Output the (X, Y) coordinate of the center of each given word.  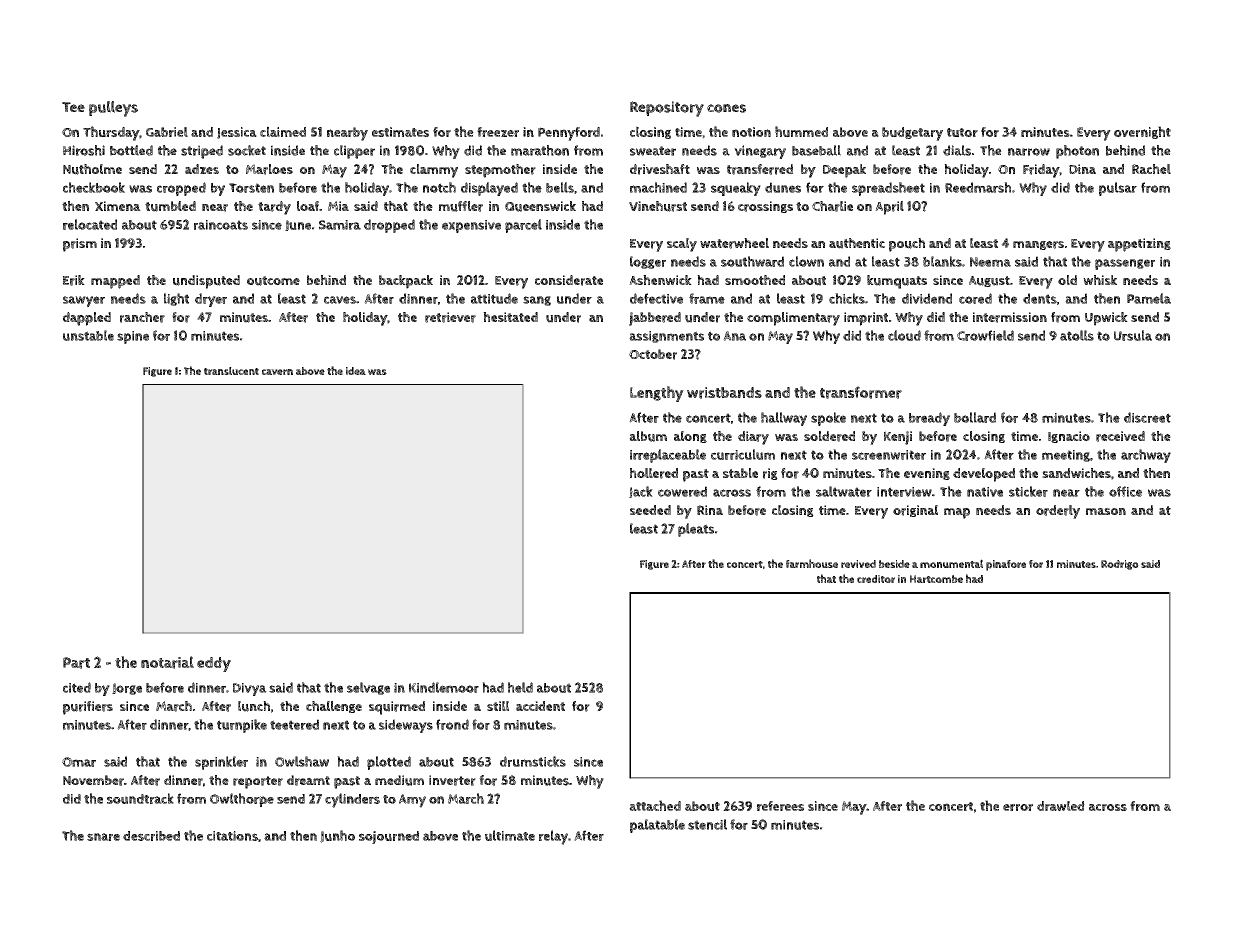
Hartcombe (936, 579)
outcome (273, 281)
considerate (569, 280)
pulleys (113, 109)
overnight (1142, 132)
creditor (876, 579)
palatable (657, 826)
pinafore (1006, 565)
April (889, 208)
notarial (167, 662)
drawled (1061, 806)
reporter (258, 782)
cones (726, 108)
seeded (650, 510)
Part (76, 663)
